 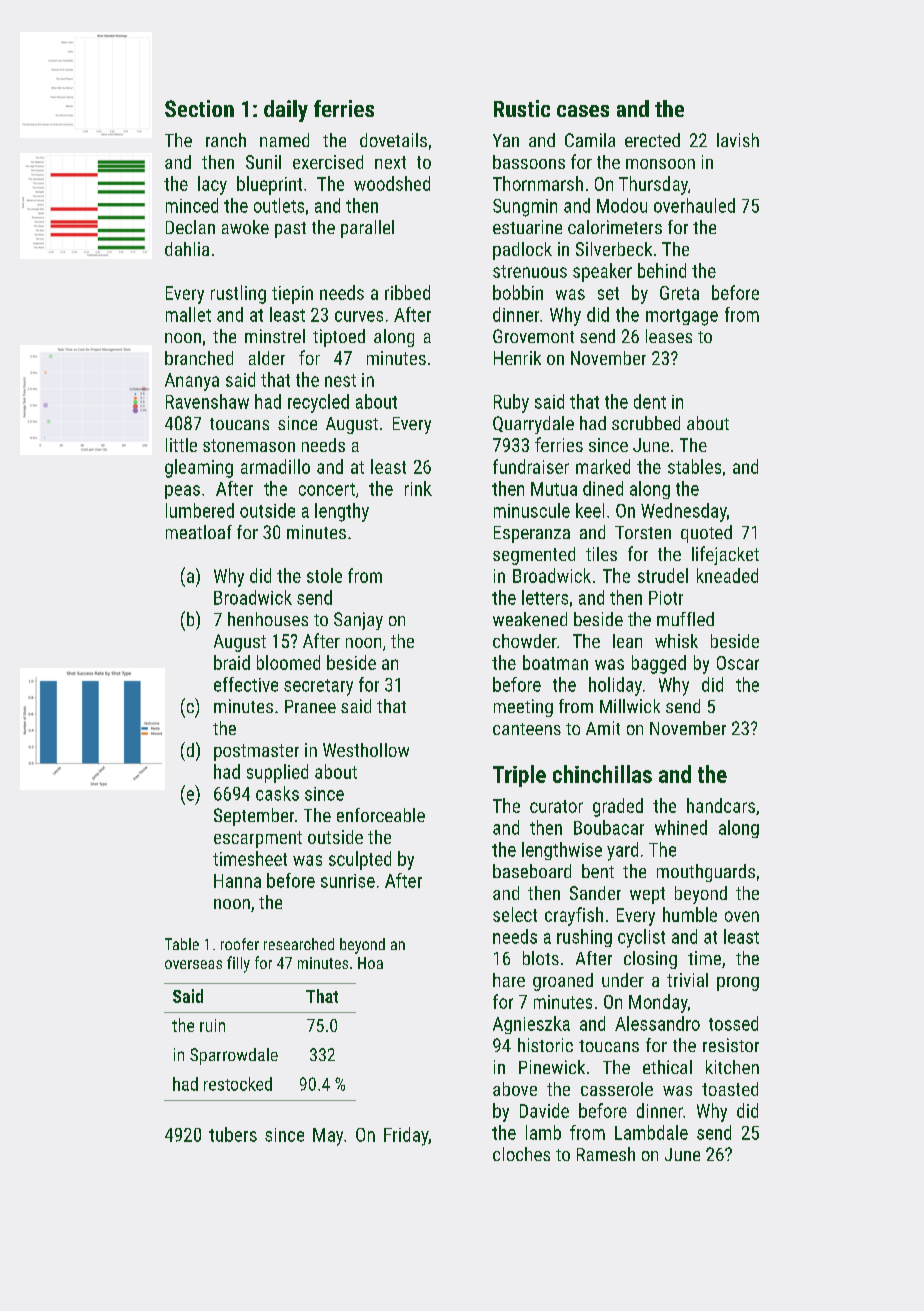 I want to click on dent, so click(x=650, y=401).
